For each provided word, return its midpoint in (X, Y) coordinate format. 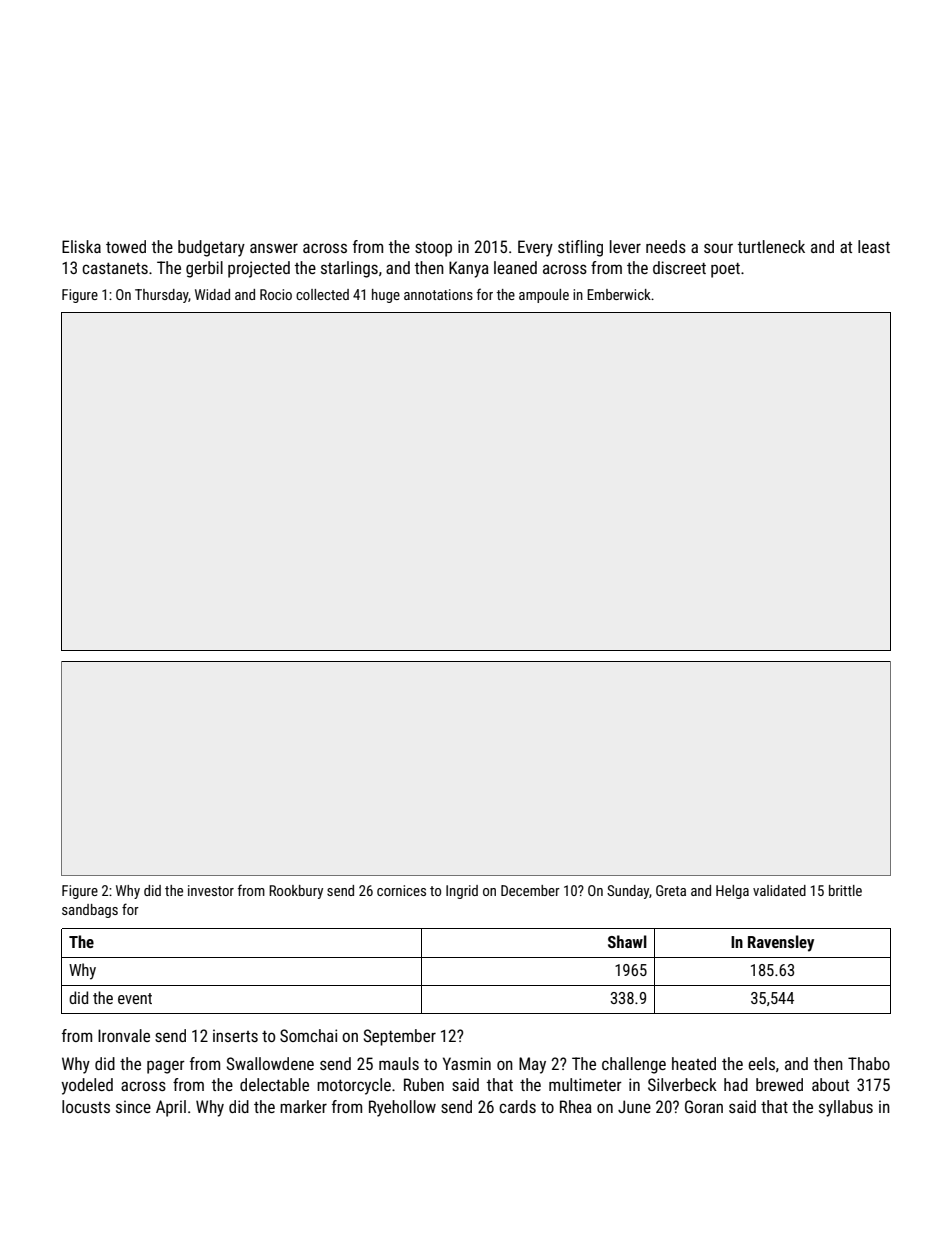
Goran (704, 1106)
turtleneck (771, 246)
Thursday (161, 296)
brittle (845, 890)
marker (303, 1106)
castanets (115, 268)
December (530, 890)
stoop (433, 249)
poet (725, 270)
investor (211, 890)
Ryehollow (402, 1108)
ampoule (544, 296)
